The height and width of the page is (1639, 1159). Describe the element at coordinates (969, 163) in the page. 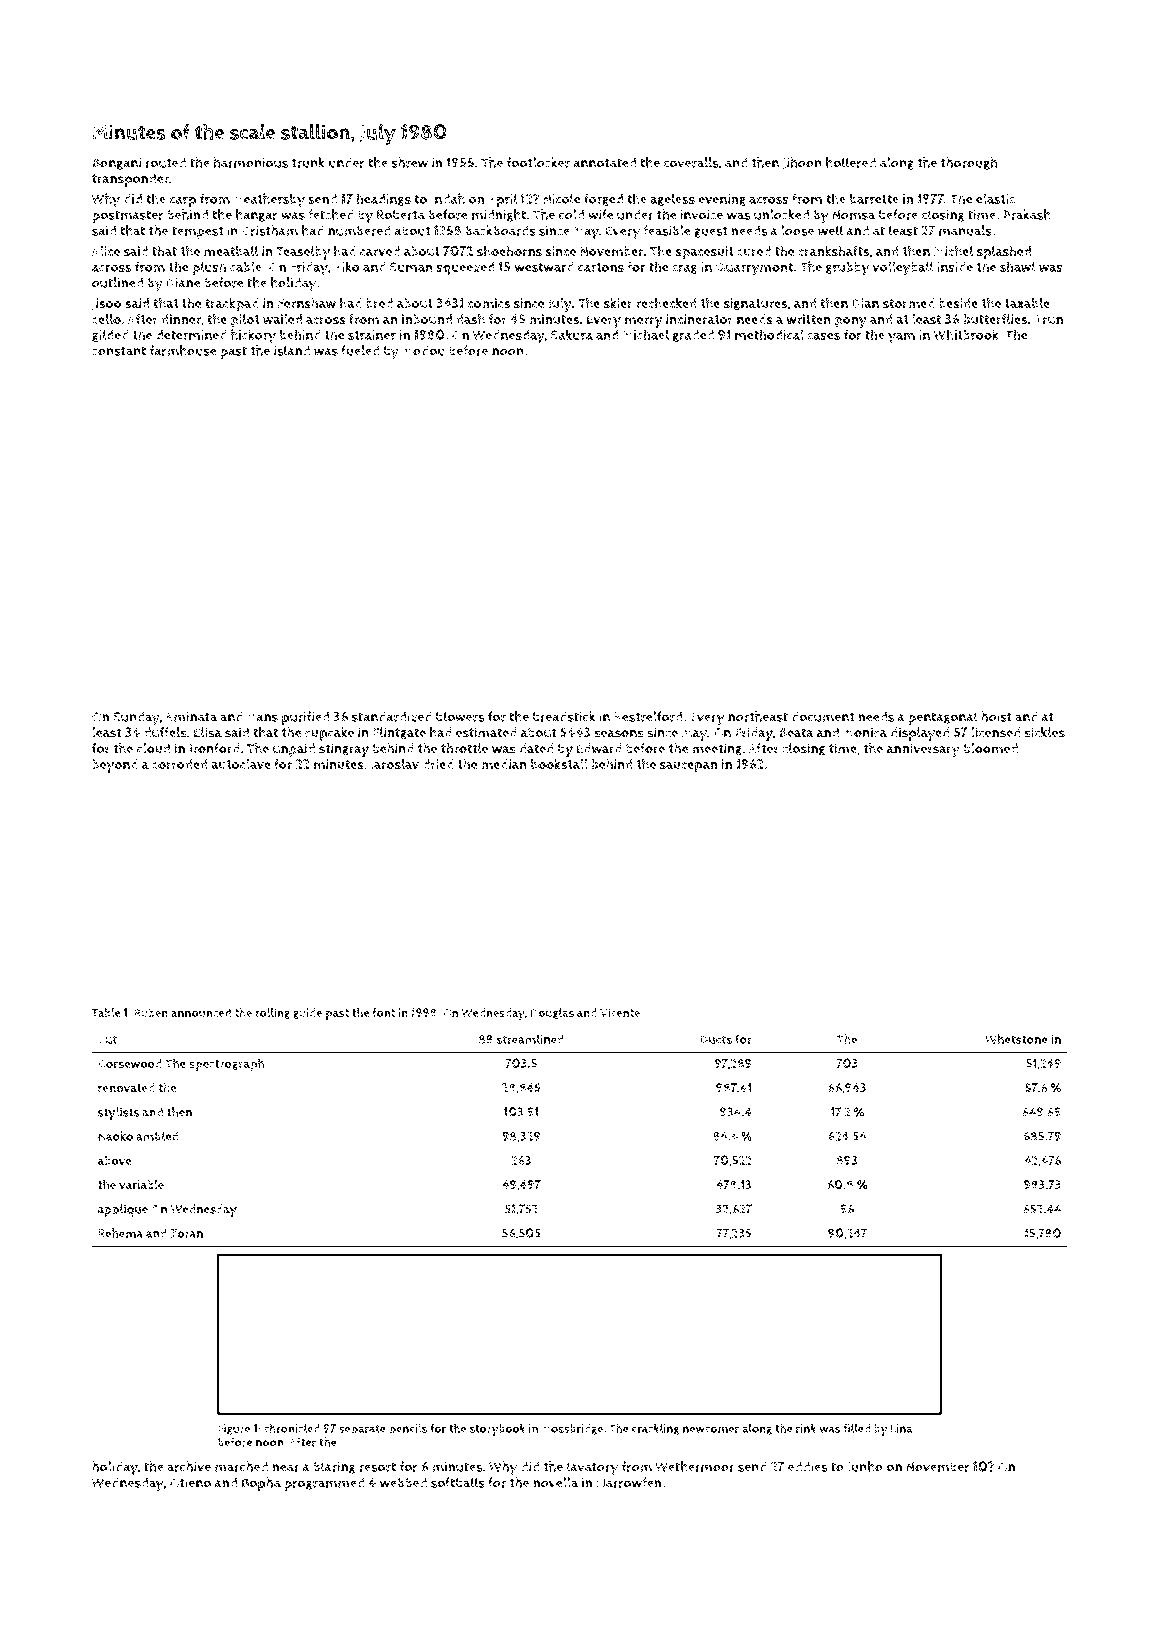

I see `thorough` at that location.
